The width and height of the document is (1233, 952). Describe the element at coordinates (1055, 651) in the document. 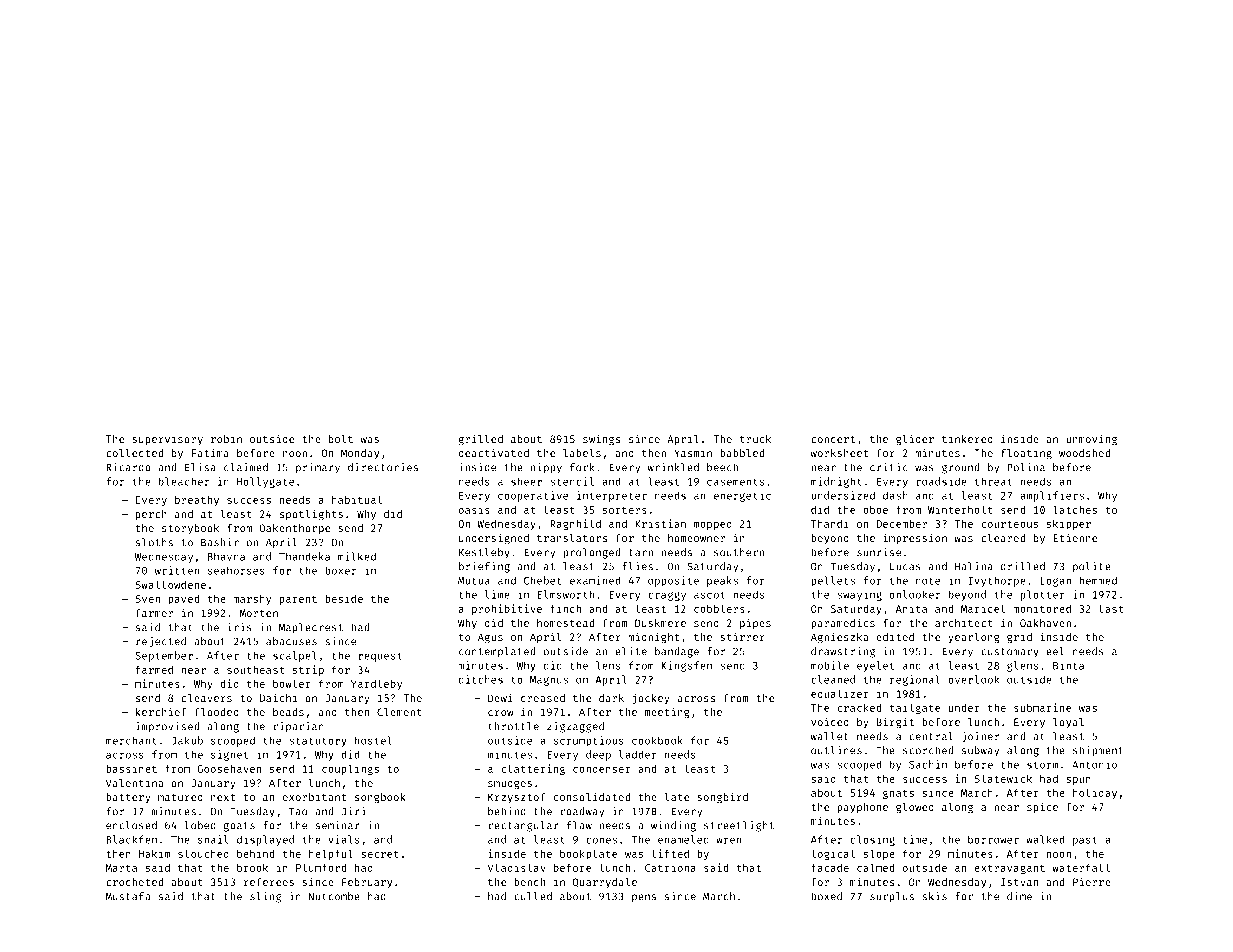

I see `eel` at that location.
